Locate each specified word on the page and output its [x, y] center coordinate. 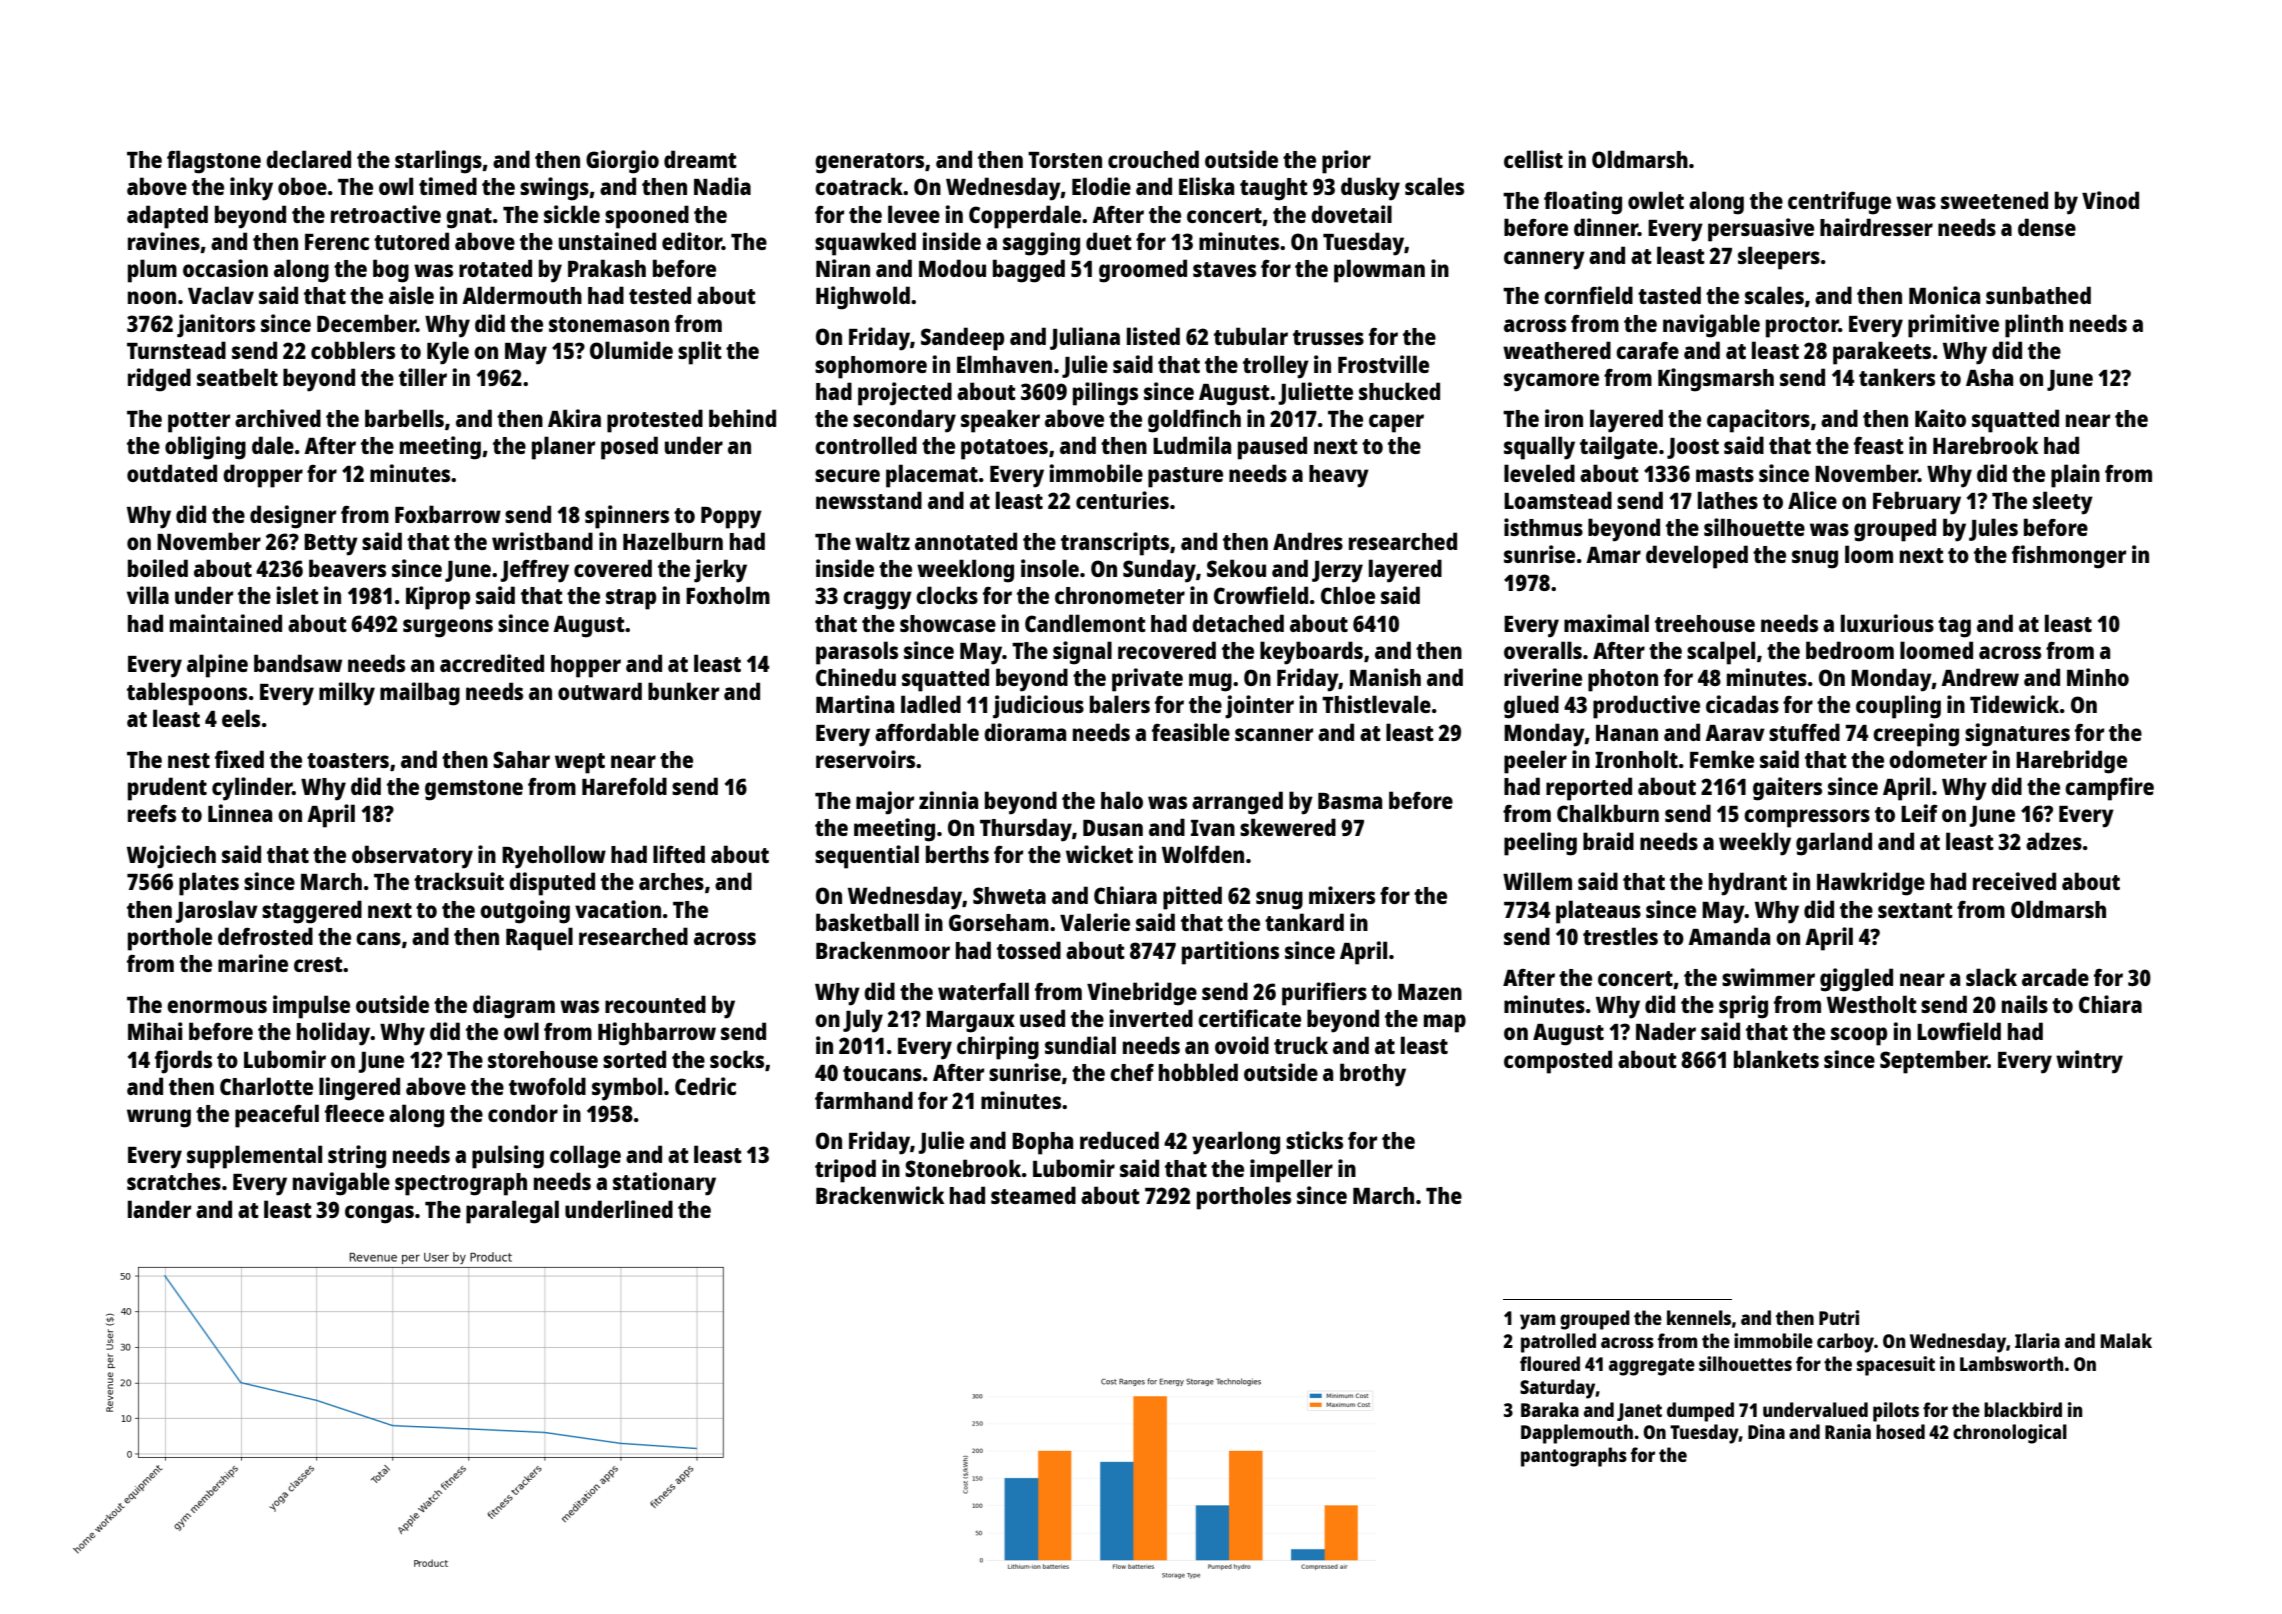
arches [671, 881]
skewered [1288, 827]
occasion [225, 268]
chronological [2010, 1434]
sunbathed [2038, 295]
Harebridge [2071, 762]
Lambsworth [2011, 1363]
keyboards [1311, 653]
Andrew [1980, 677]
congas [379, 1214]
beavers [347, 568]
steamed [1033, 1195]
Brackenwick [880, 1195]
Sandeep [962, 339]
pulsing [508, 1157]
